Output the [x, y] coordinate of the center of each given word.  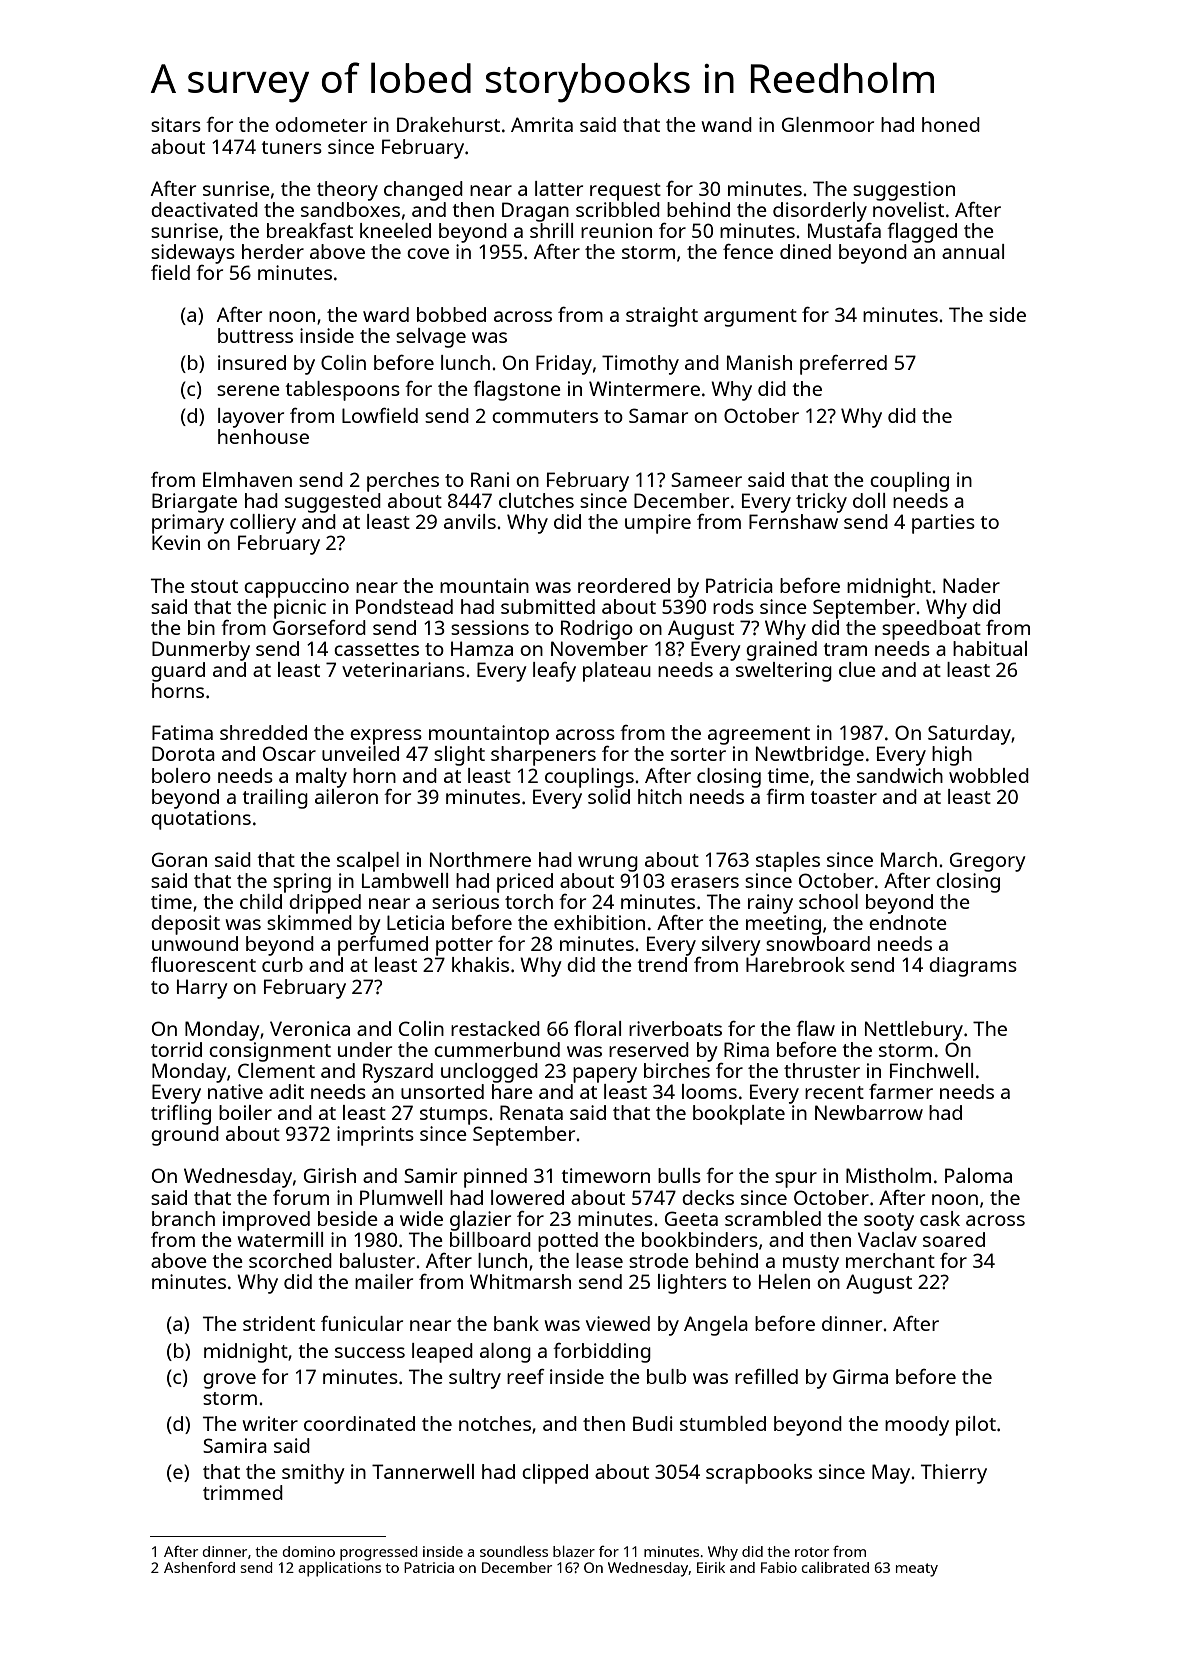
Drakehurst [448, 124]
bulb [666, 1376]
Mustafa [844, 230]
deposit [185, 925]
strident [279, 1323]
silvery [731, 946]
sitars [176, 124]
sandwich [900, 775]
